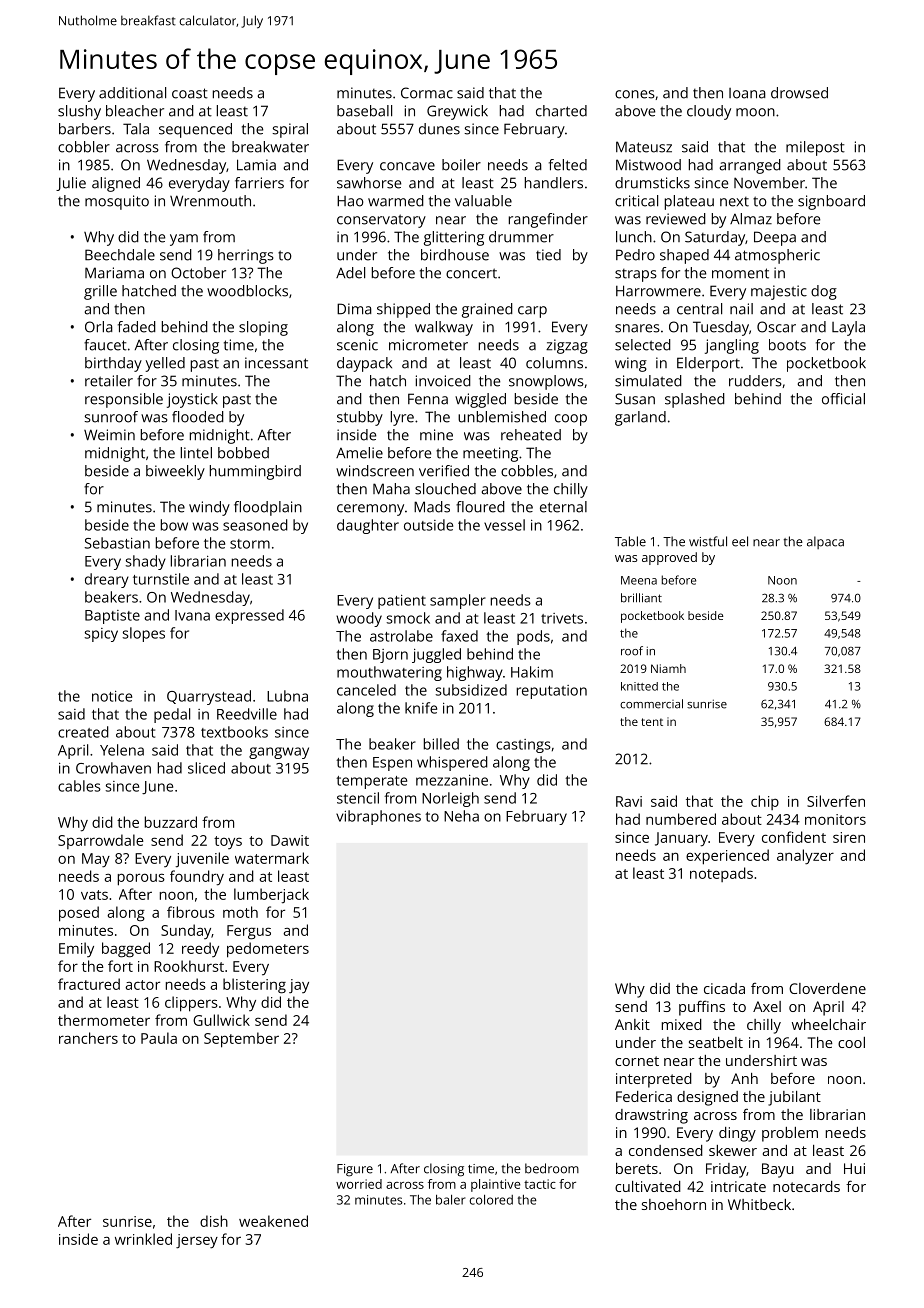 This screenshot has height=1308, width=924. What do you see at coordinates (197, 1241) in the screenshot?
I see `jersey` at bounding box center [197, 1241].
